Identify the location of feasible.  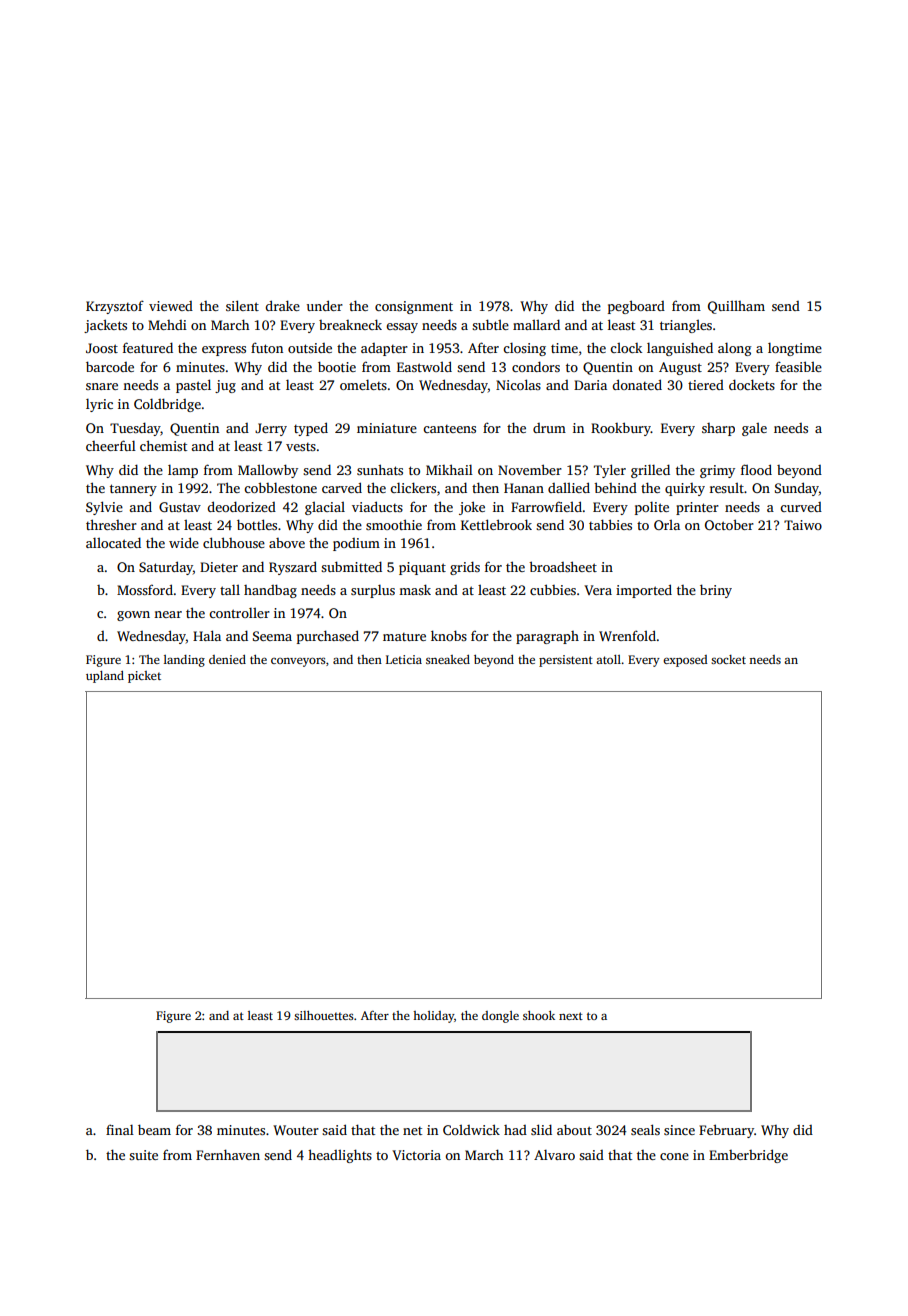
(798, 366).
